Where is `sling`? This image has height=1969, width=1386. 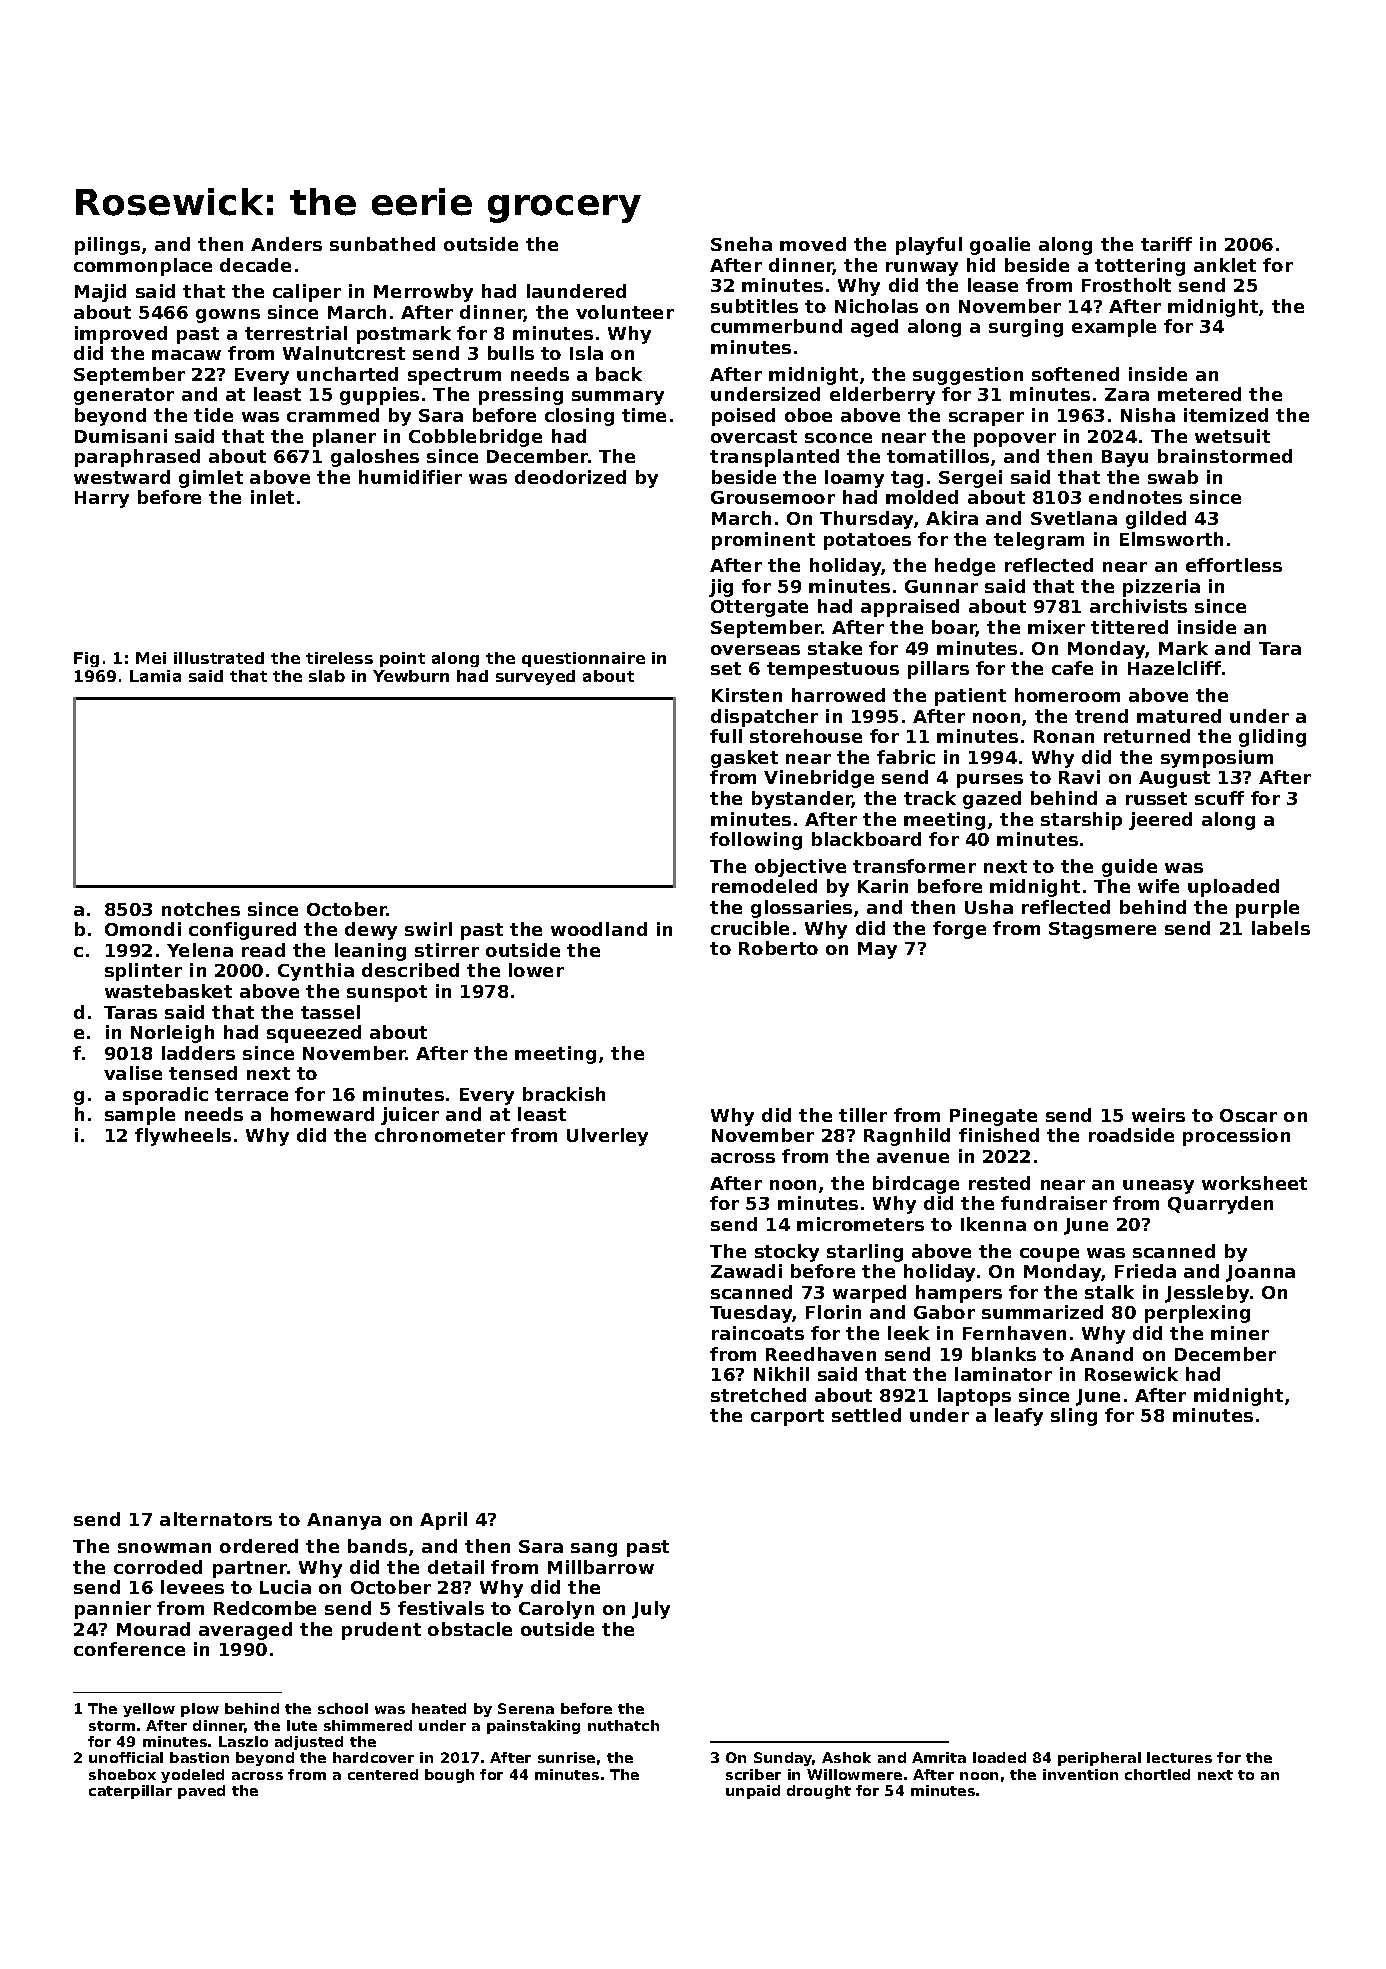
sling is located at coordinates (1074, 1417).
